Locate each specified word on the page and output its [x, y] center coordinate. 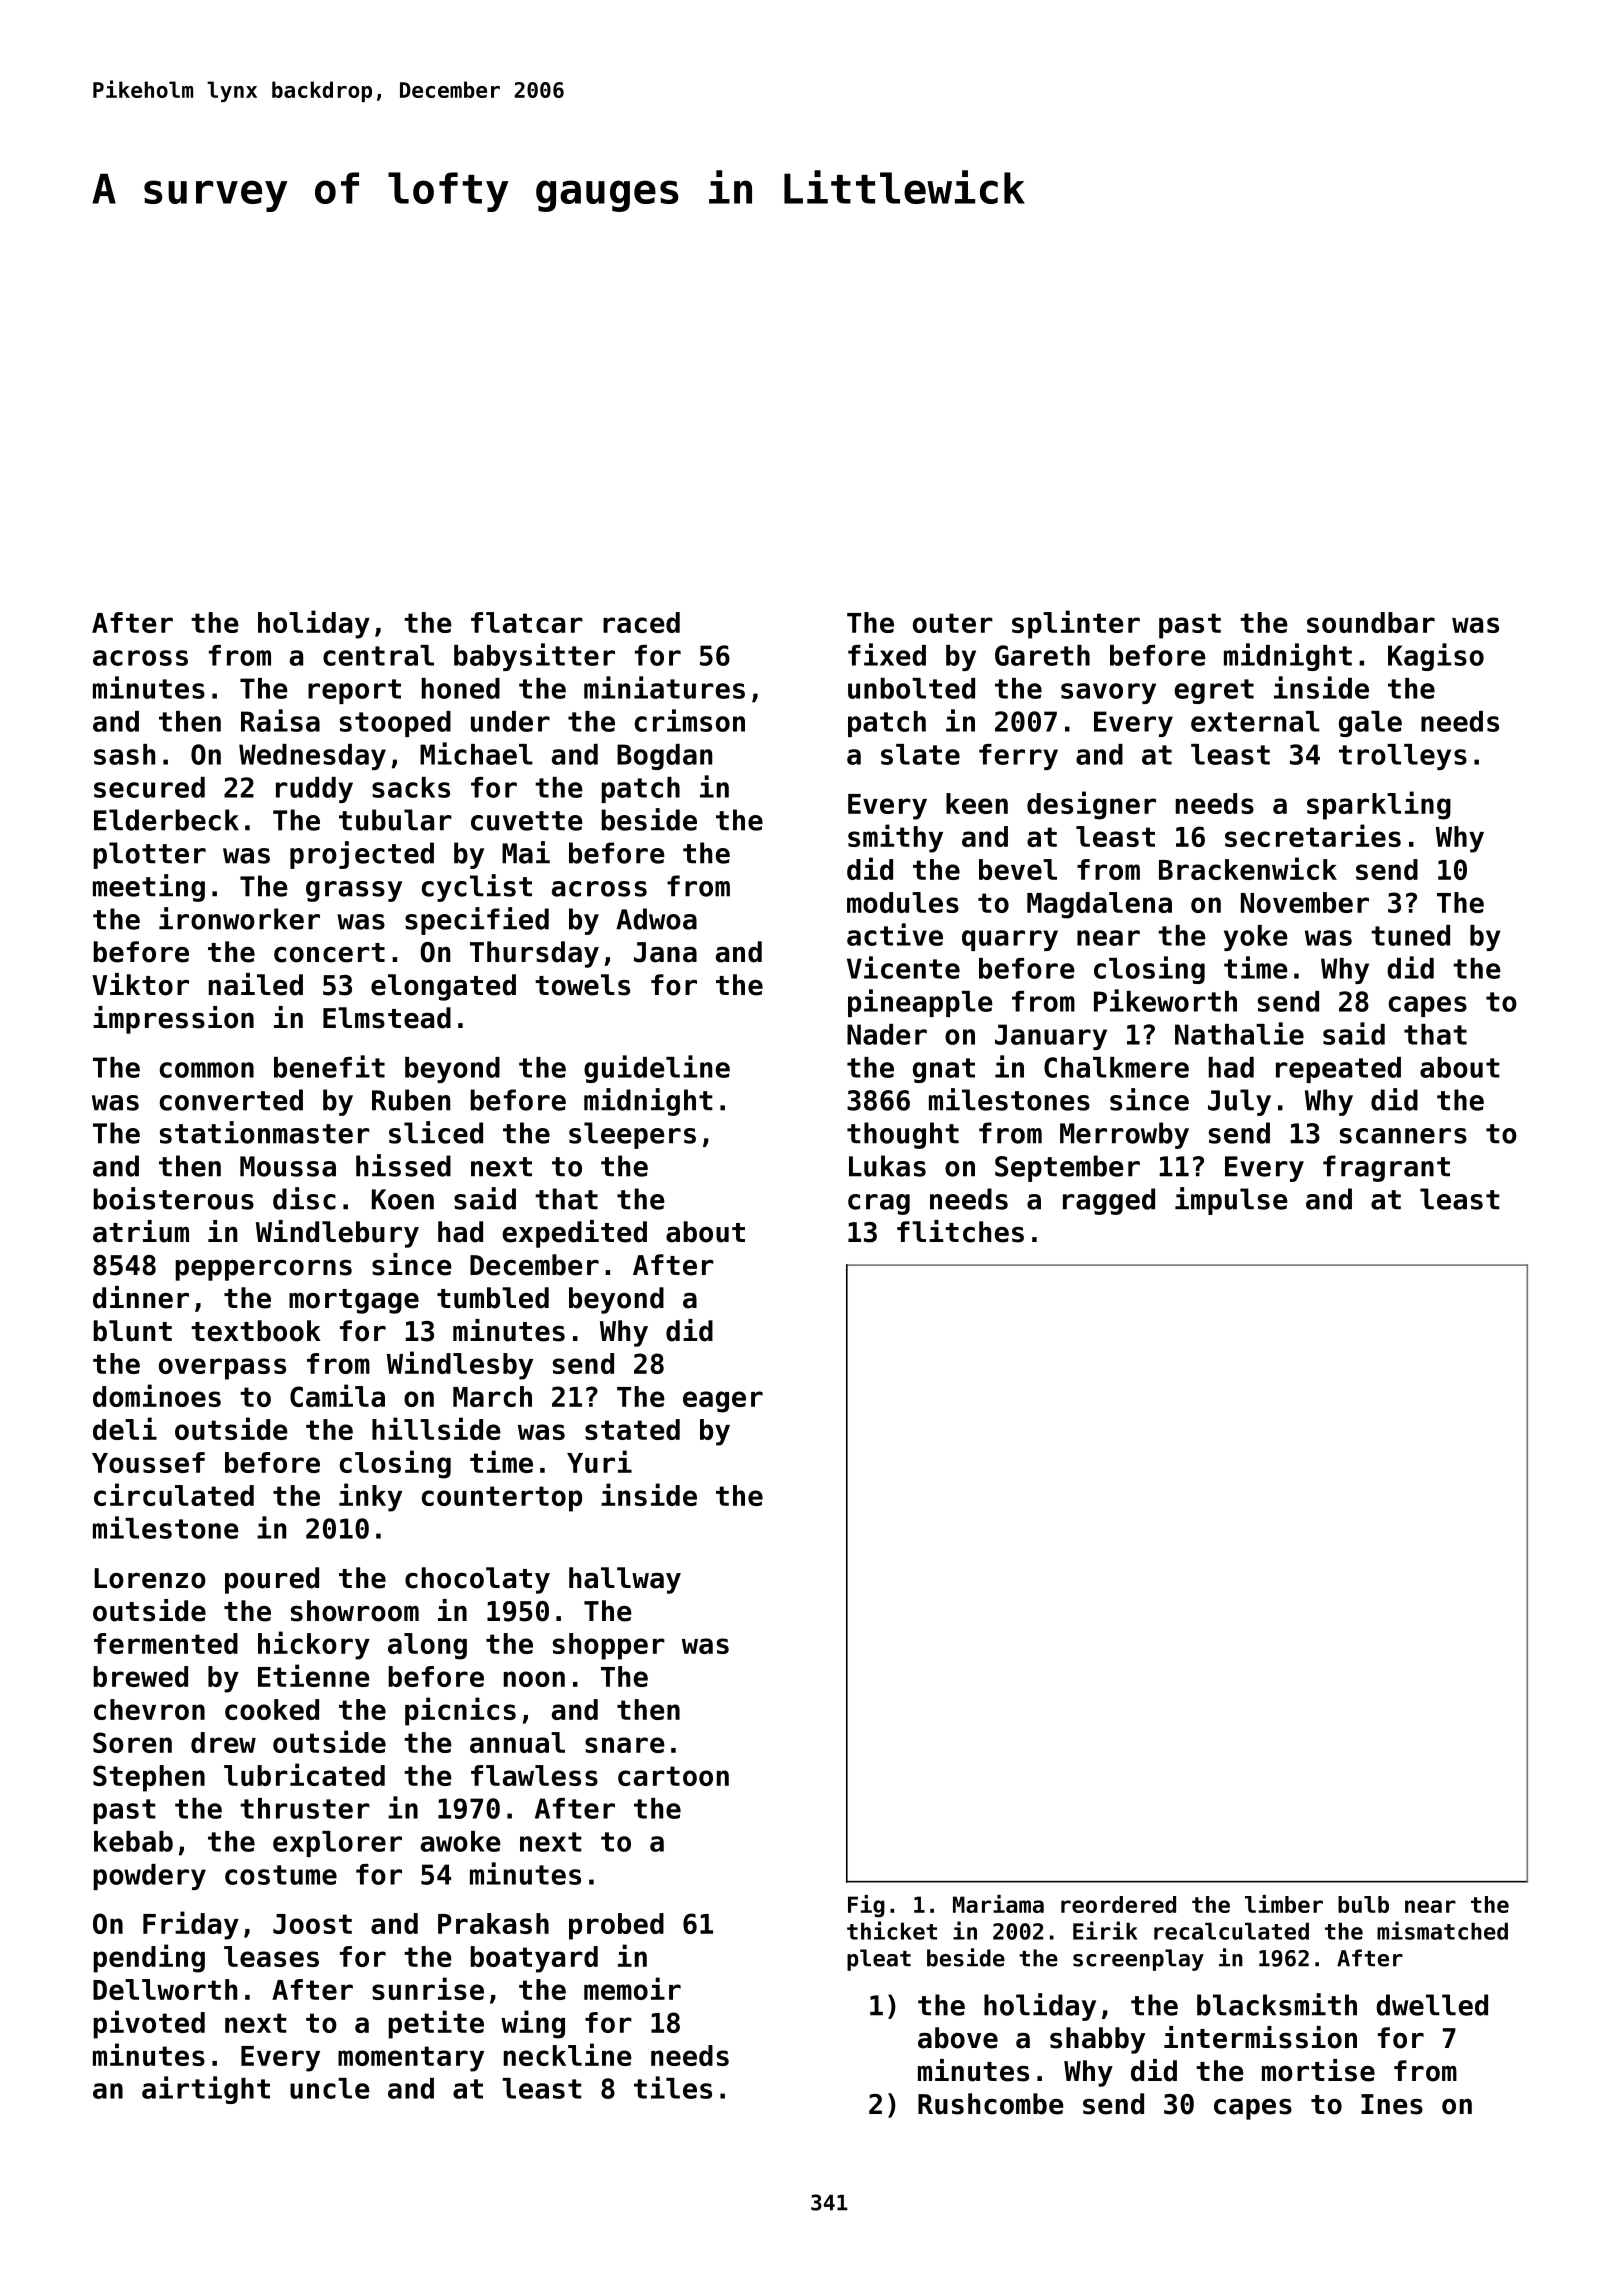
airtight [206, 2090]
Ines [1392, 2104]
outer [953, 623]
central [378, 655]
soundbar [1371, 622]
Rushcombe [991, 2104]
